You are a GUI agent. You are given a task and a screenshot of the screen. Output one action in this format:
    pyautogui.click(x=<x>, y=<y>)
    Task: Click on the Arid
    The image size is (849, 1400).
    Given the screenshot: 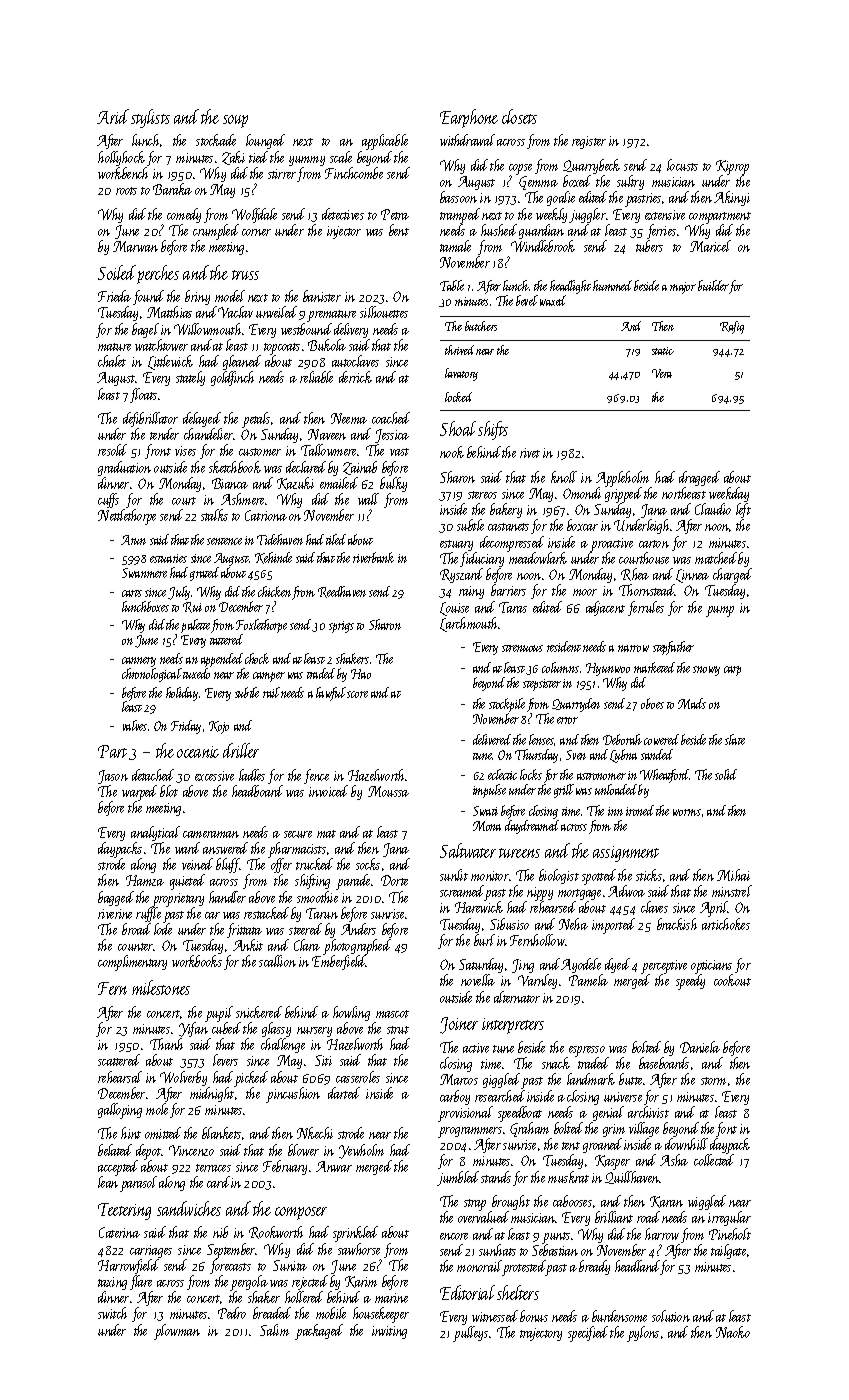 What is the action you would take?
    pyautogui.click(x=113, y=116)
